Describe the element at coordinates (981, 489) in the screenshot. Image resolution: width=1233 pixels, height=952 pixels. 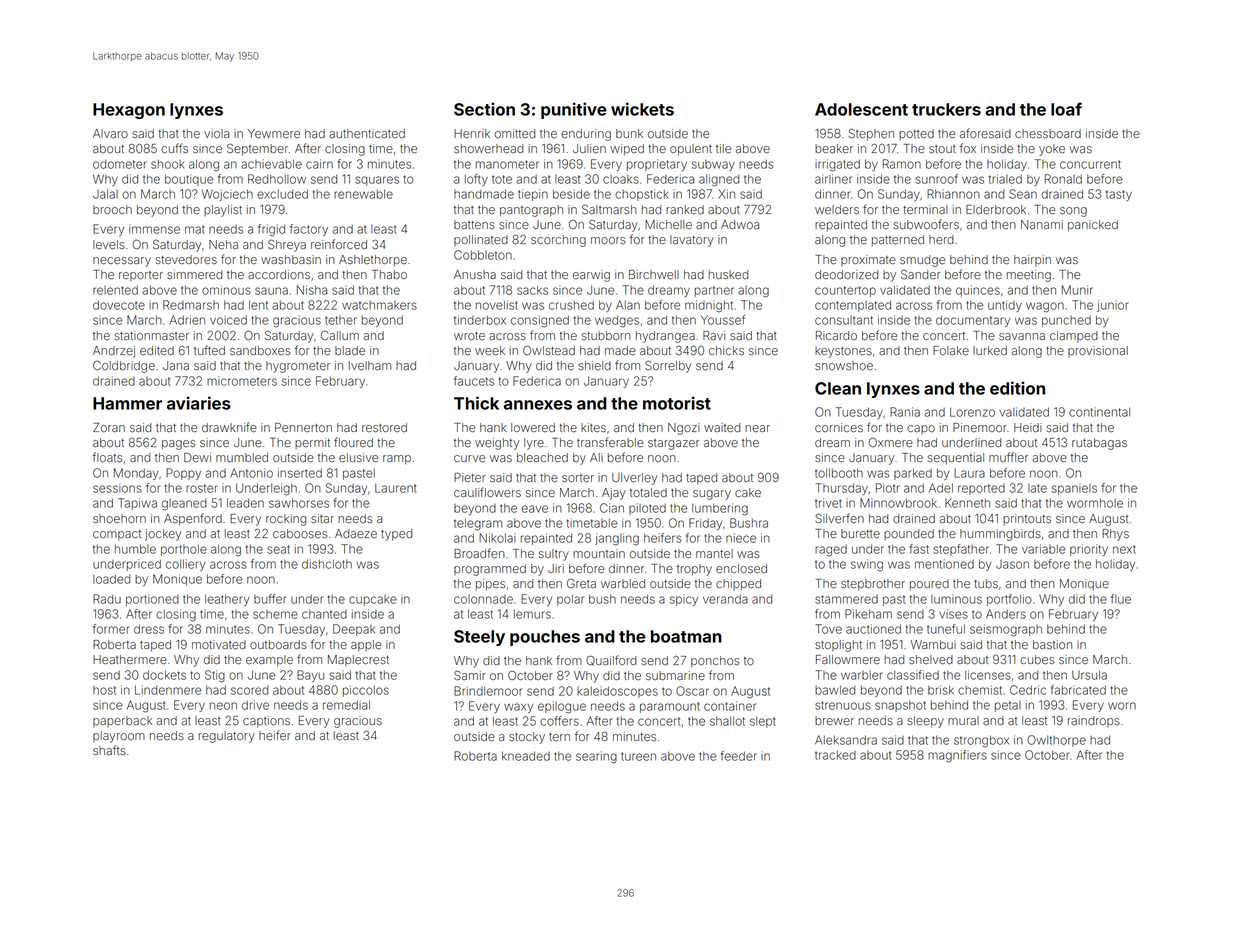
I see `reported` at that location.
